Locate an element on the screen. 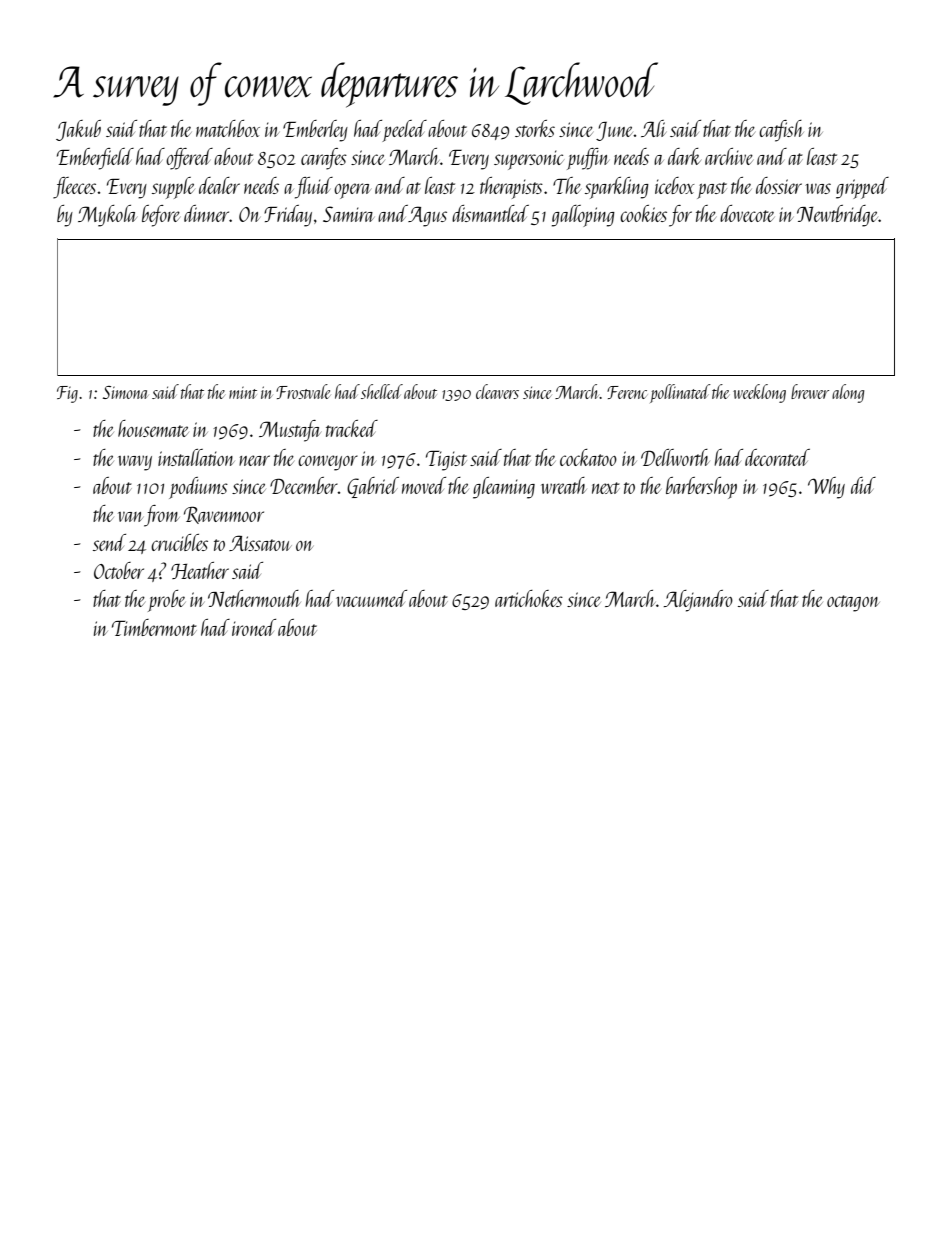  Timbermont is located at coordinates (154, 627).
